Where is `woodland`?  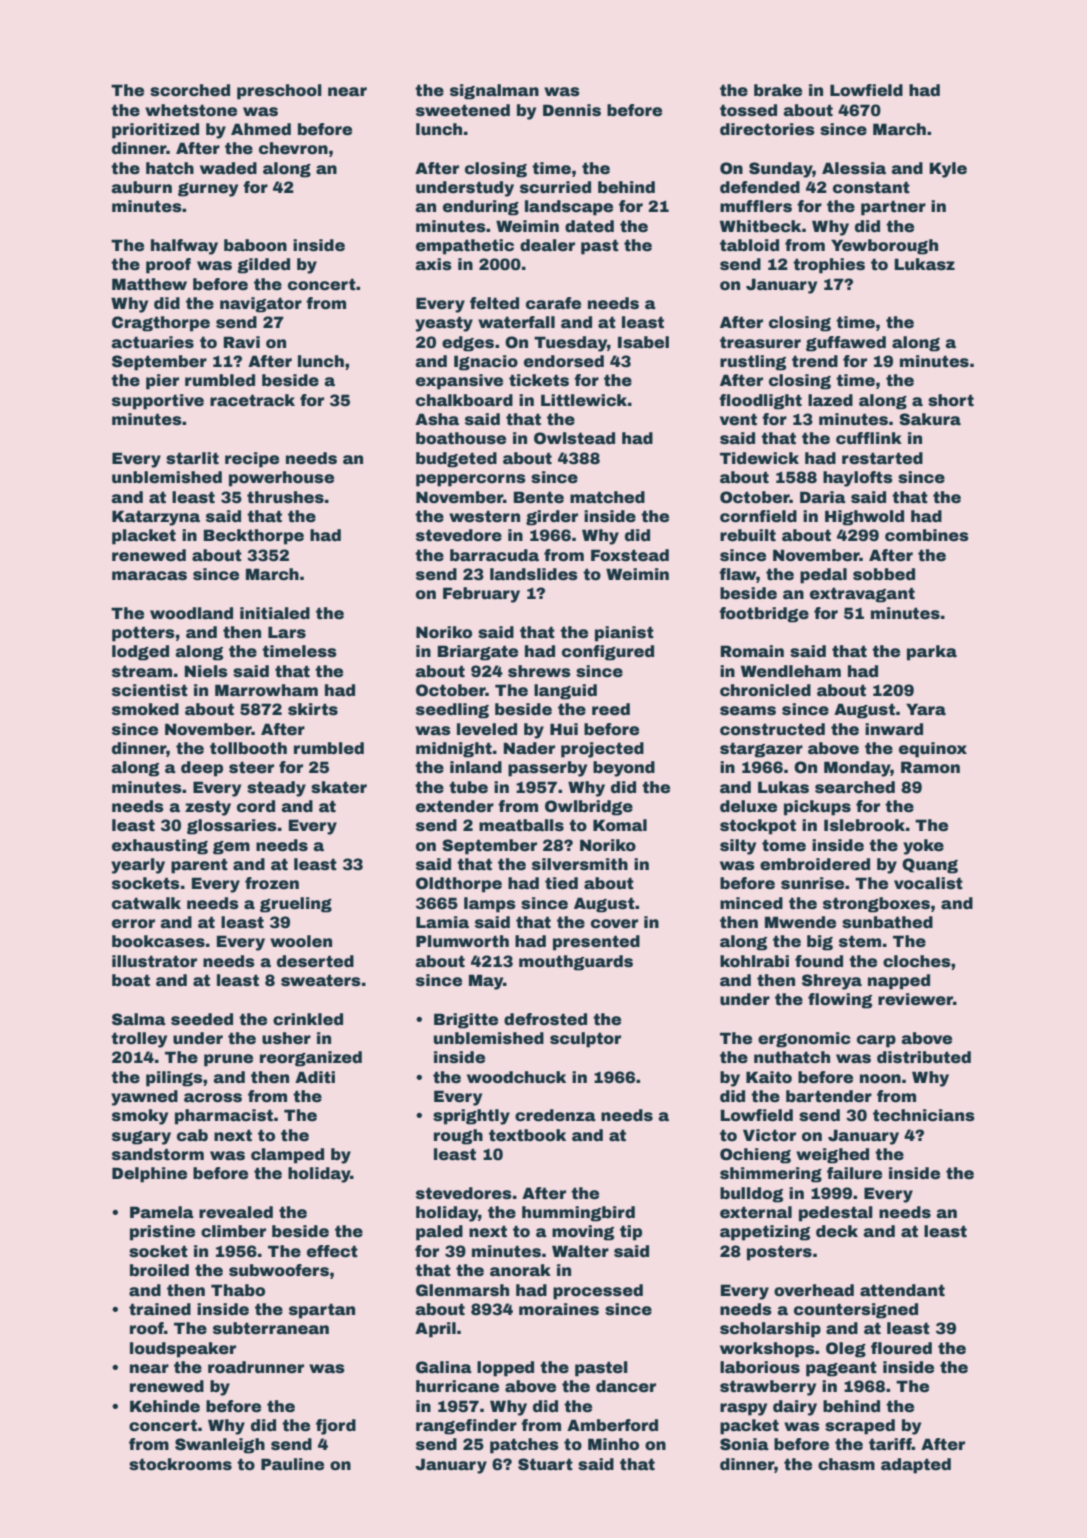 woodland is located at coordinates (191, 613).
